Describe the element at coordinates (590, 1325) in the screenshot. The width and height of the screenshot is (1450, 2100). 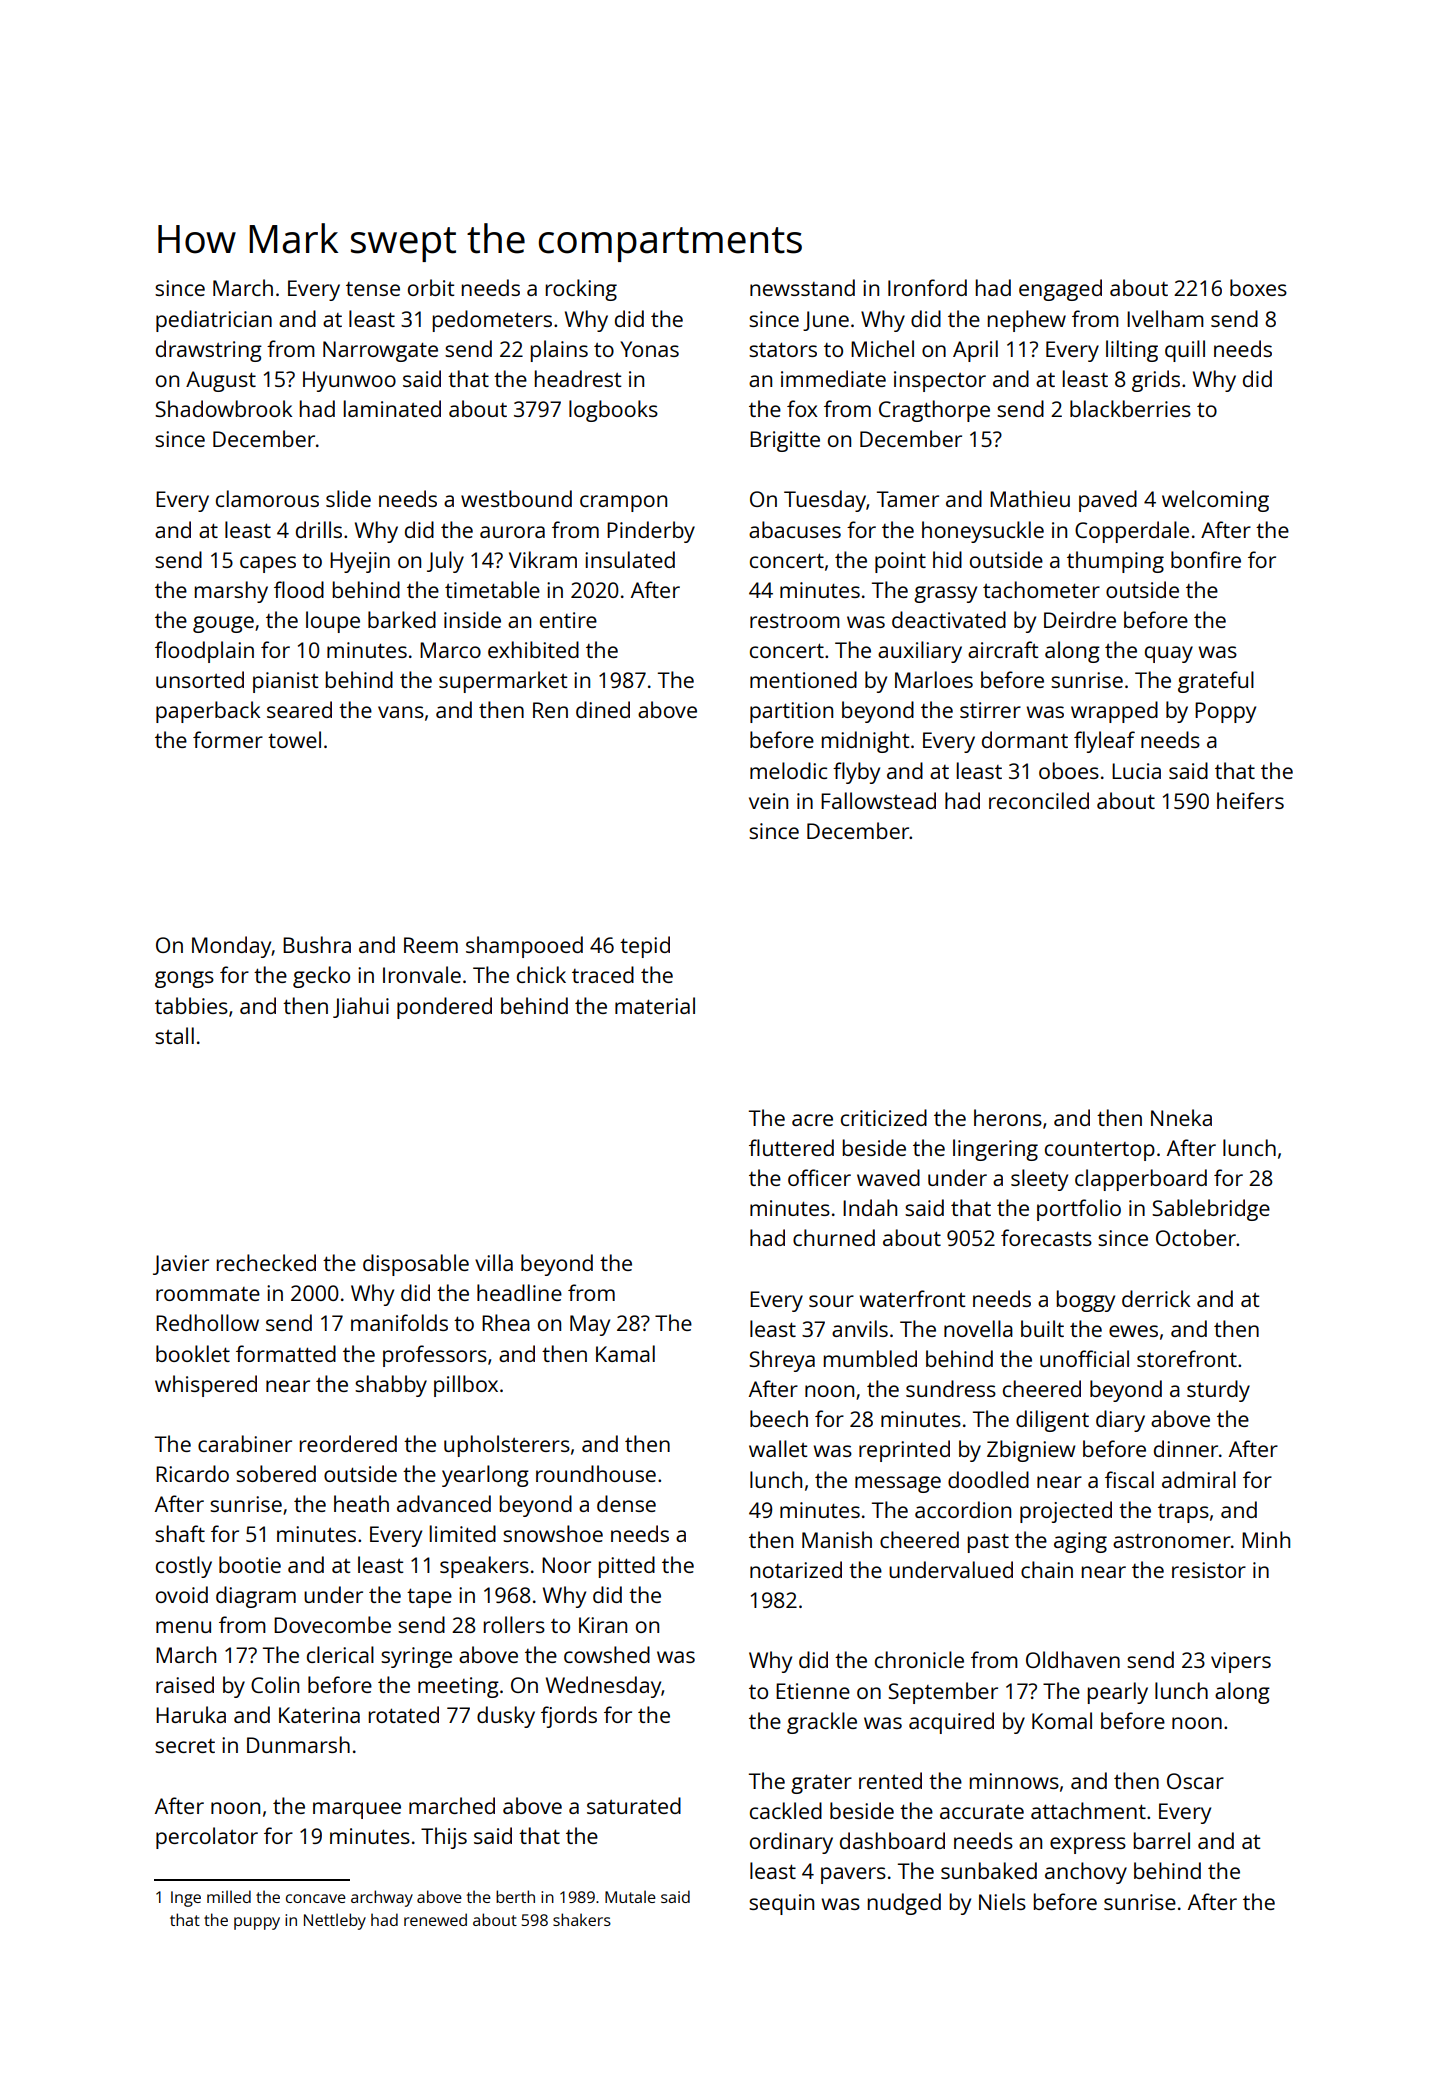
I see `May` at that location.
